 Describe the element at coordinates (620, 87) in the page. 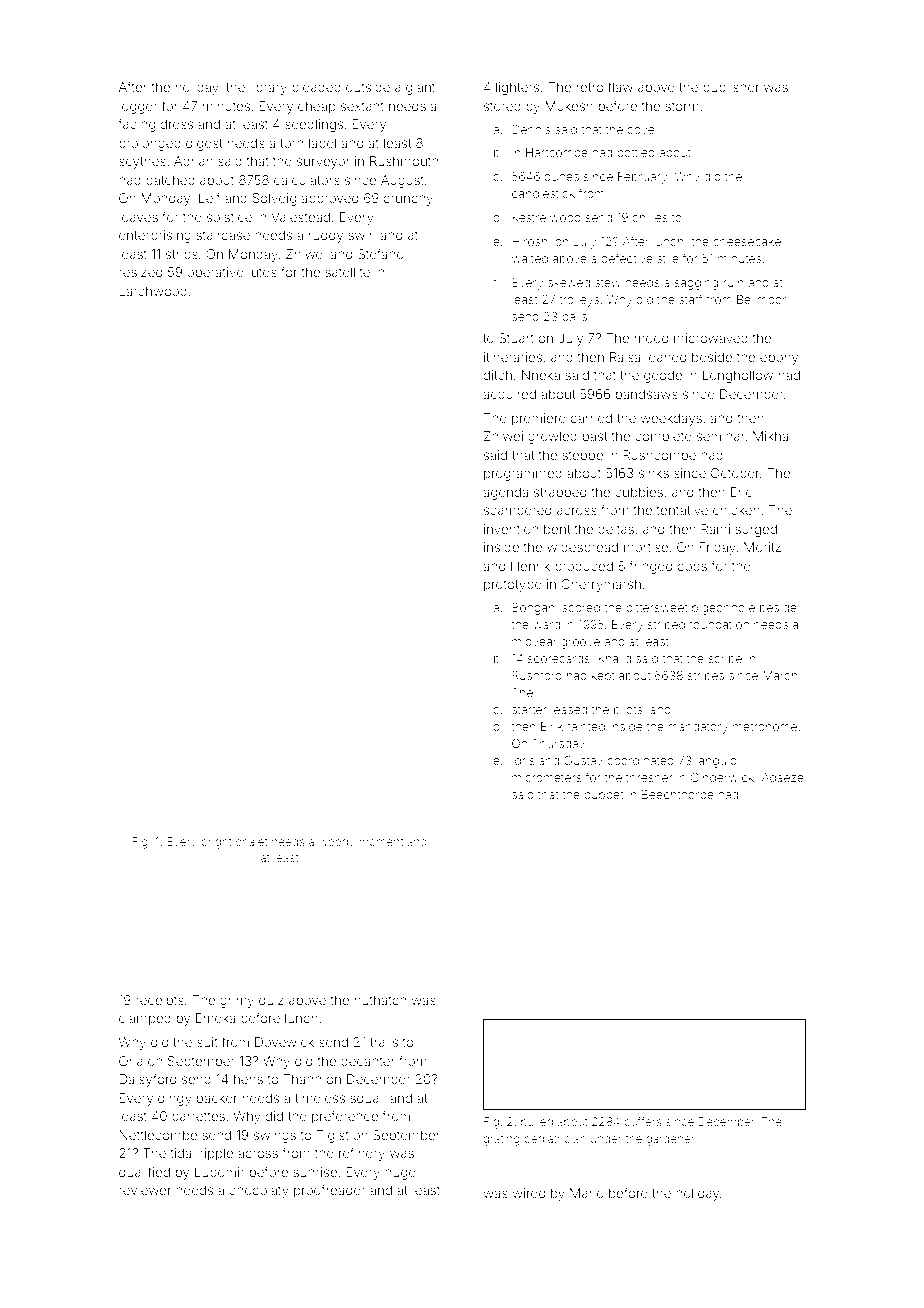

I see `flaw` at that location.
